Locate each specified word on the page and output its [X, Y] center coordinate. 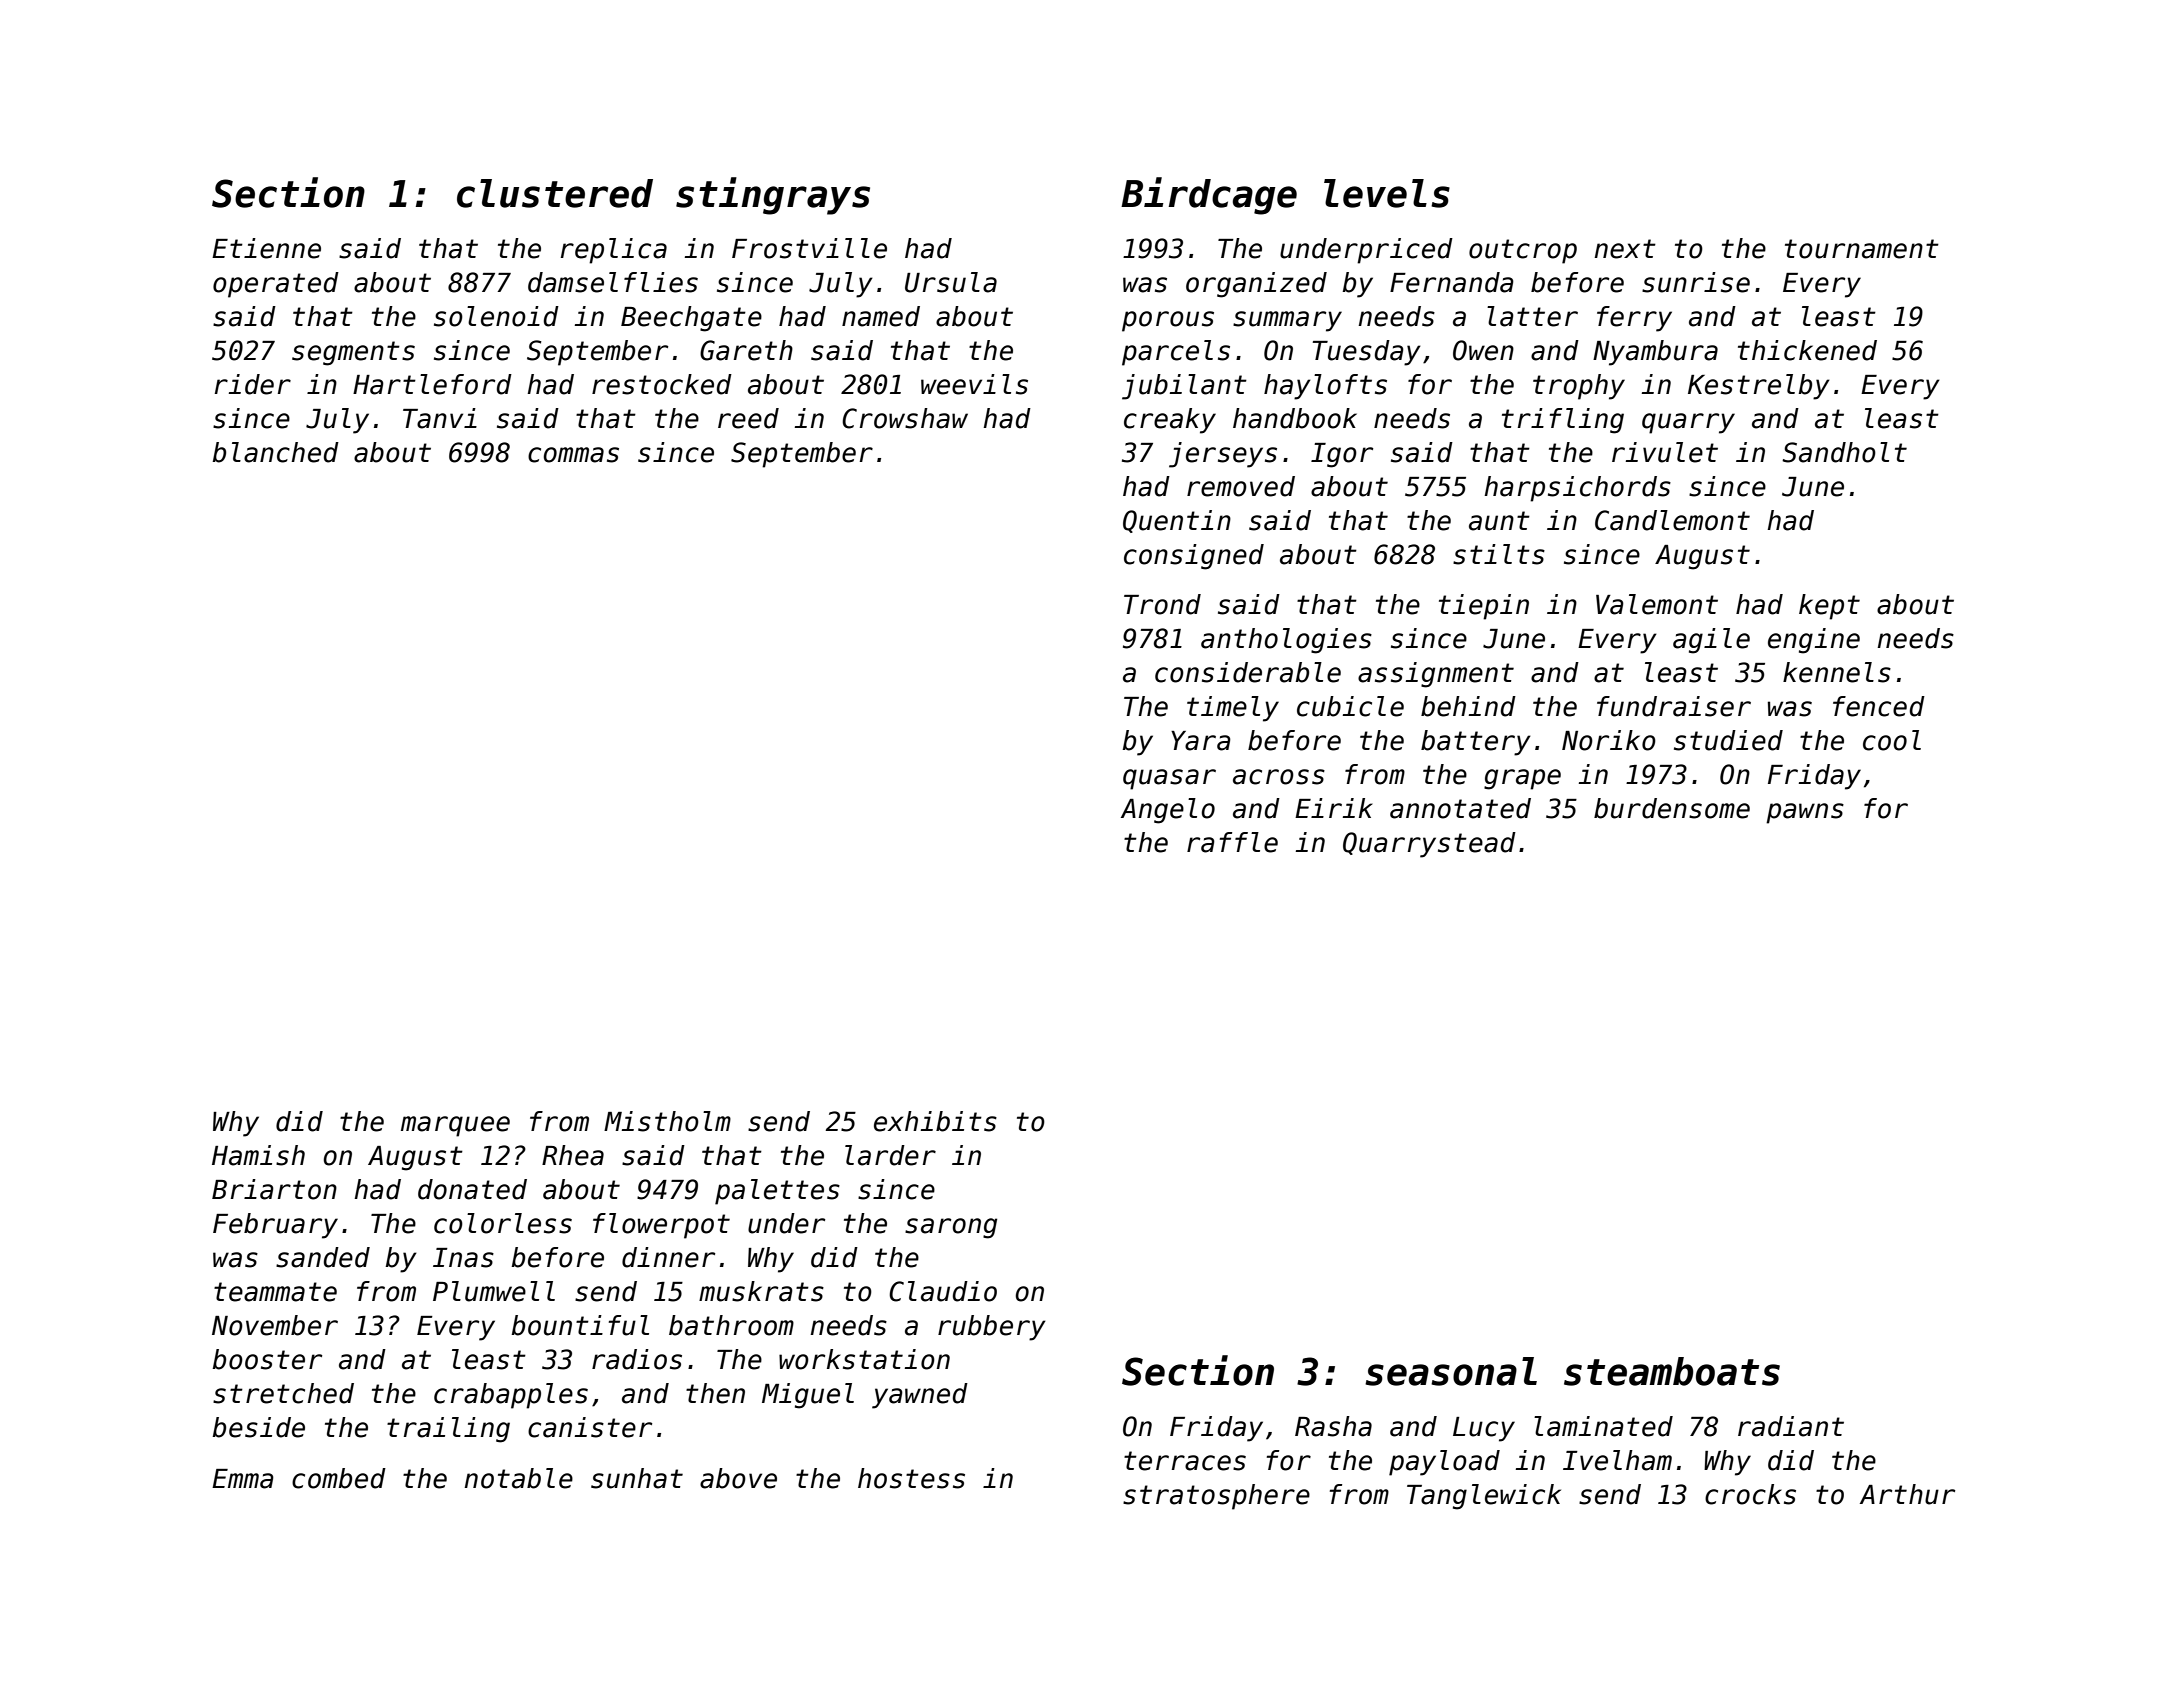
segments [353, 353]
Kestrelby [1759, 387]
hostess [911, 1478]
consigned [1194, 557]
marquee [455, 1126]
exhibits [935, 1121]
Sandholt [1844, 452]
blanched [275, 452]
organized [1256, 285]
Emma [243, 1479]
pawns [1805, 813]
